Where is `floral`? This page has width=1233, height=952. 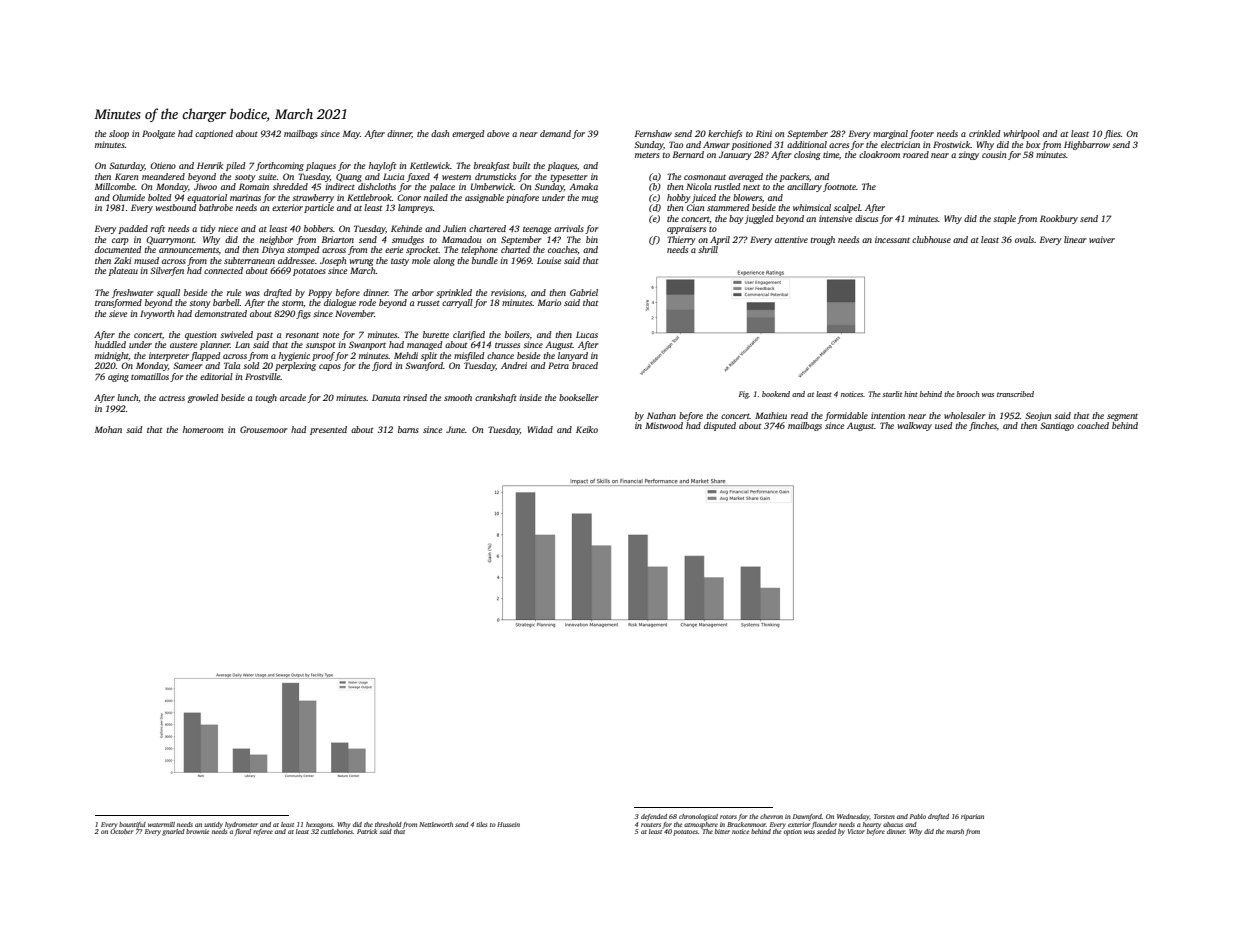 floral is located at coordinates (242, 832).
